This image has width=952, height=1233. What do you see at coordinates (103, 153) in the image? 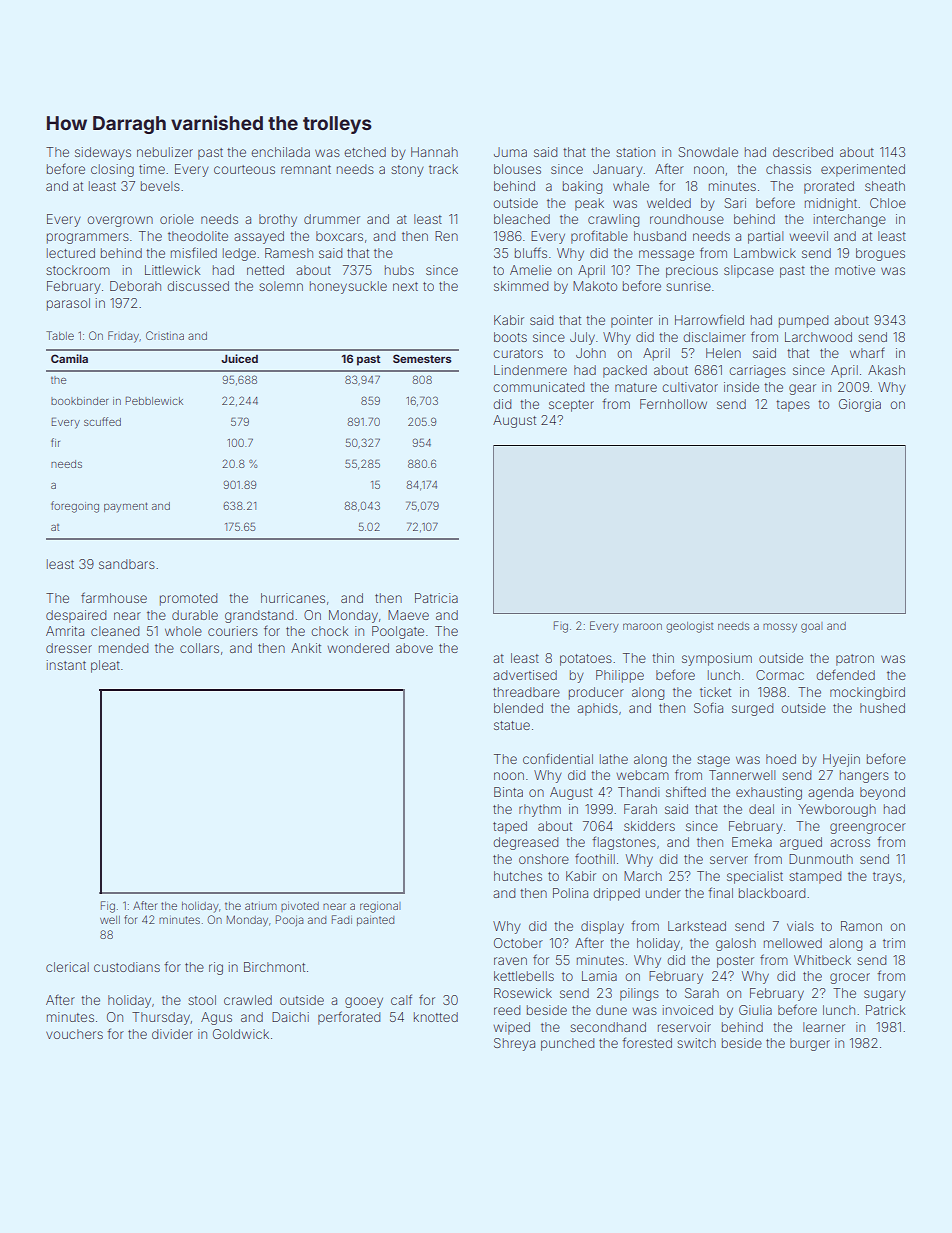
I see `sideways` at bounding box center [103, 153].
